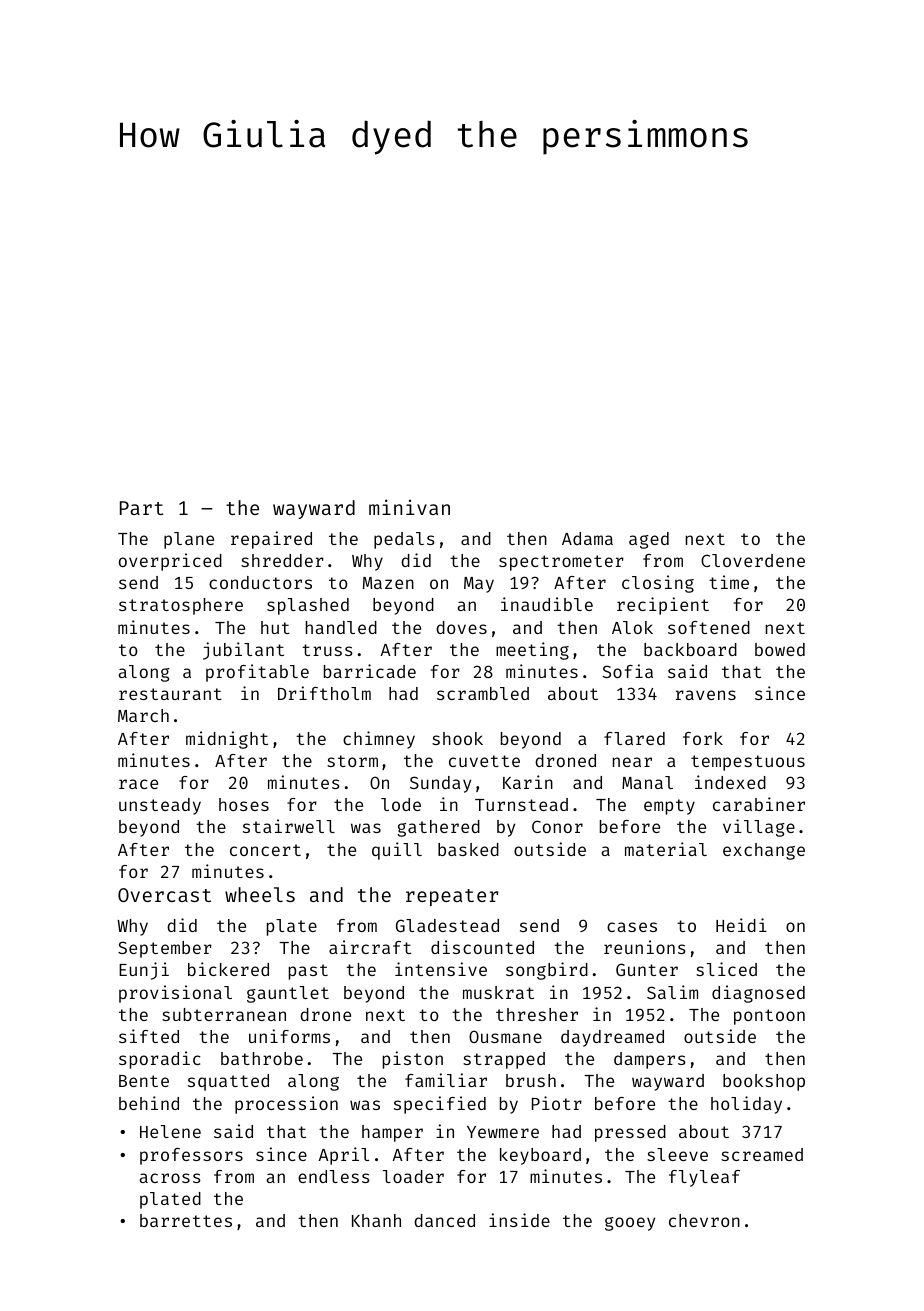 The image size is (924, 1311). I want to click on Overcast, so click(164, 895).
